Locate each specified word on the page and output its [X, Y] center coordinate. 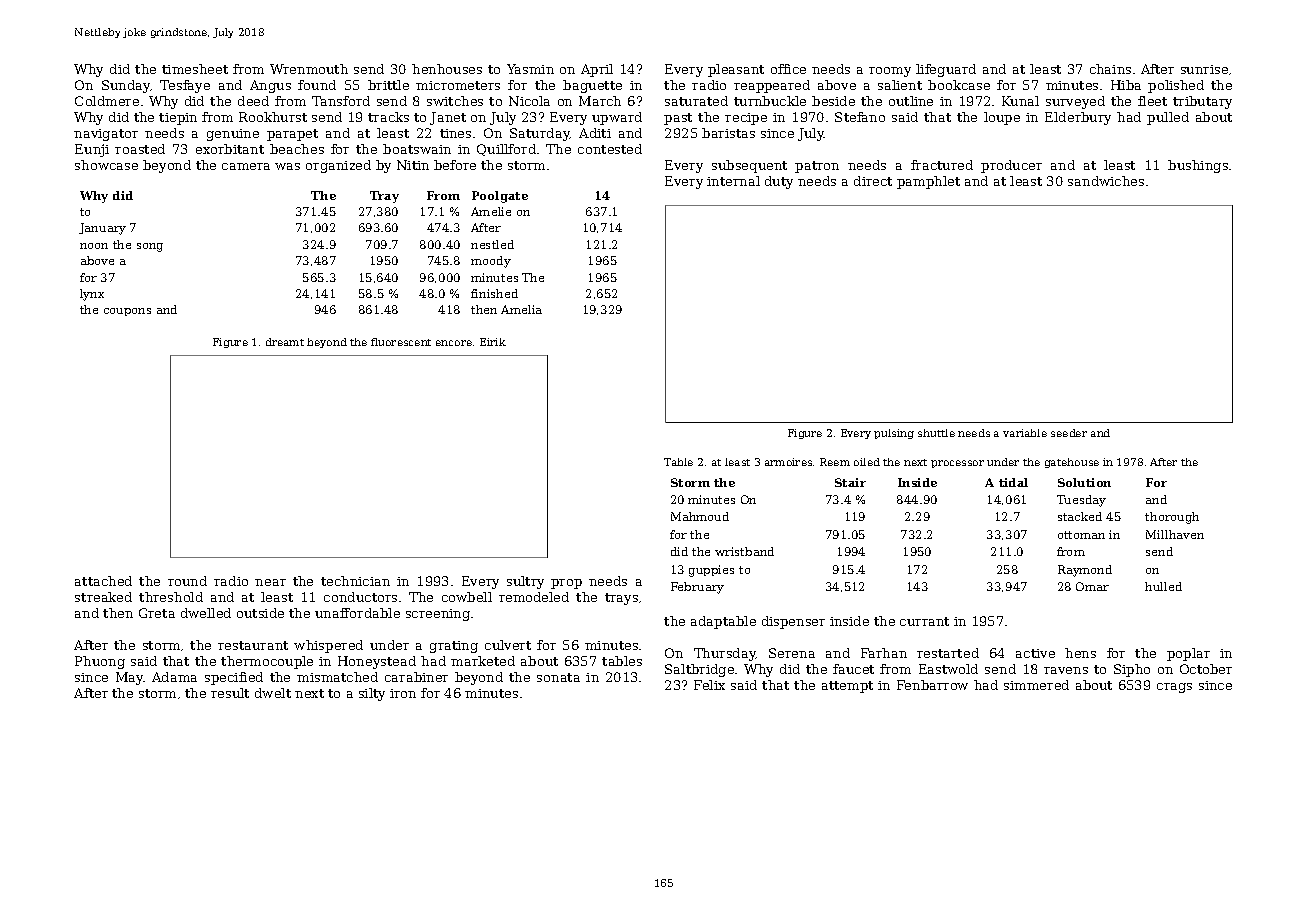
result [230, 693]
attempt [847, 687]
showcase [106, 165]
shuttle [936, 433]
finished [494, 293]
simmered [1036, 685]
